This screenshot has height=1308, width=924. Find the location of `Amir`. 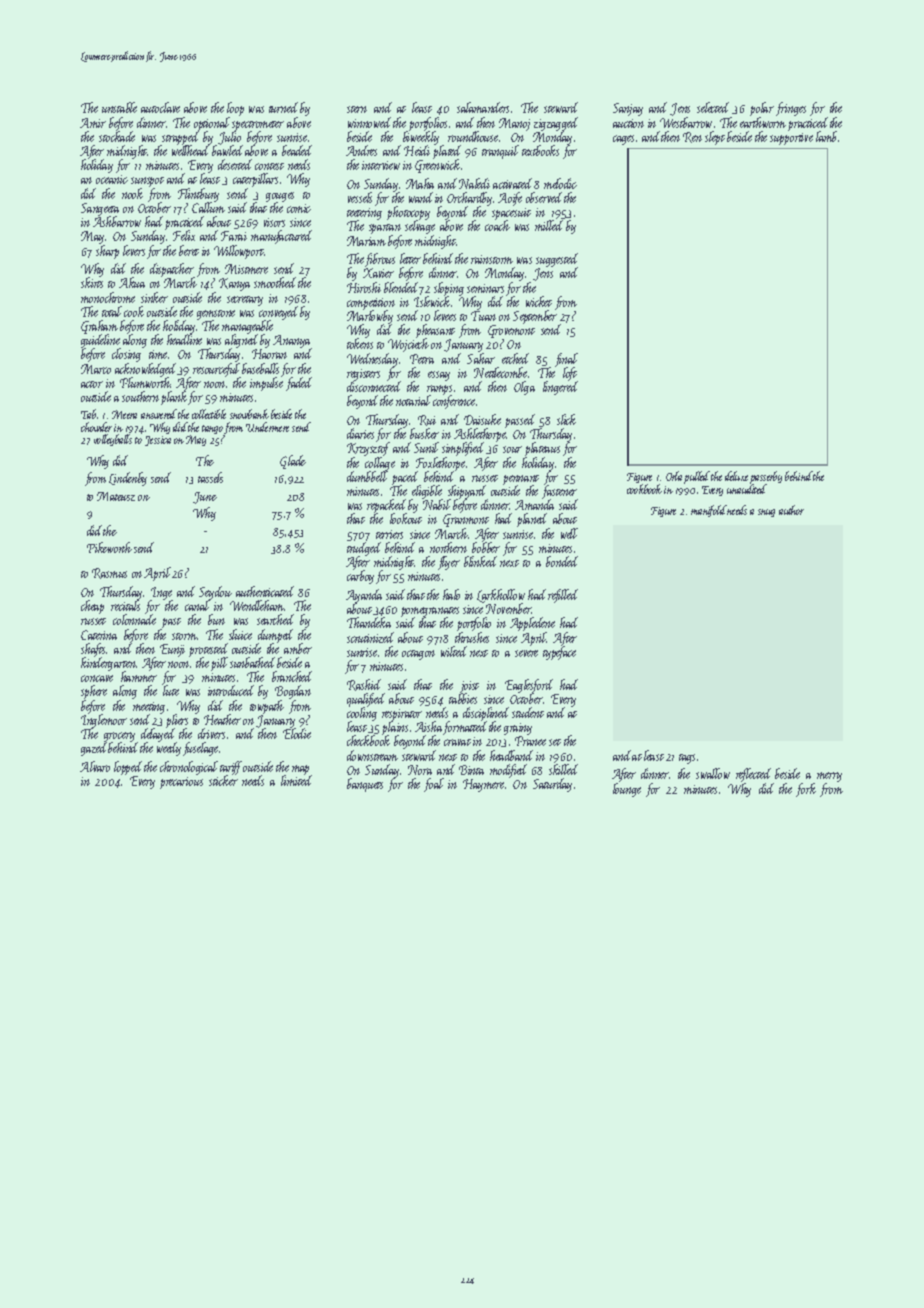

Amir is located at coordinates (93, 123).
